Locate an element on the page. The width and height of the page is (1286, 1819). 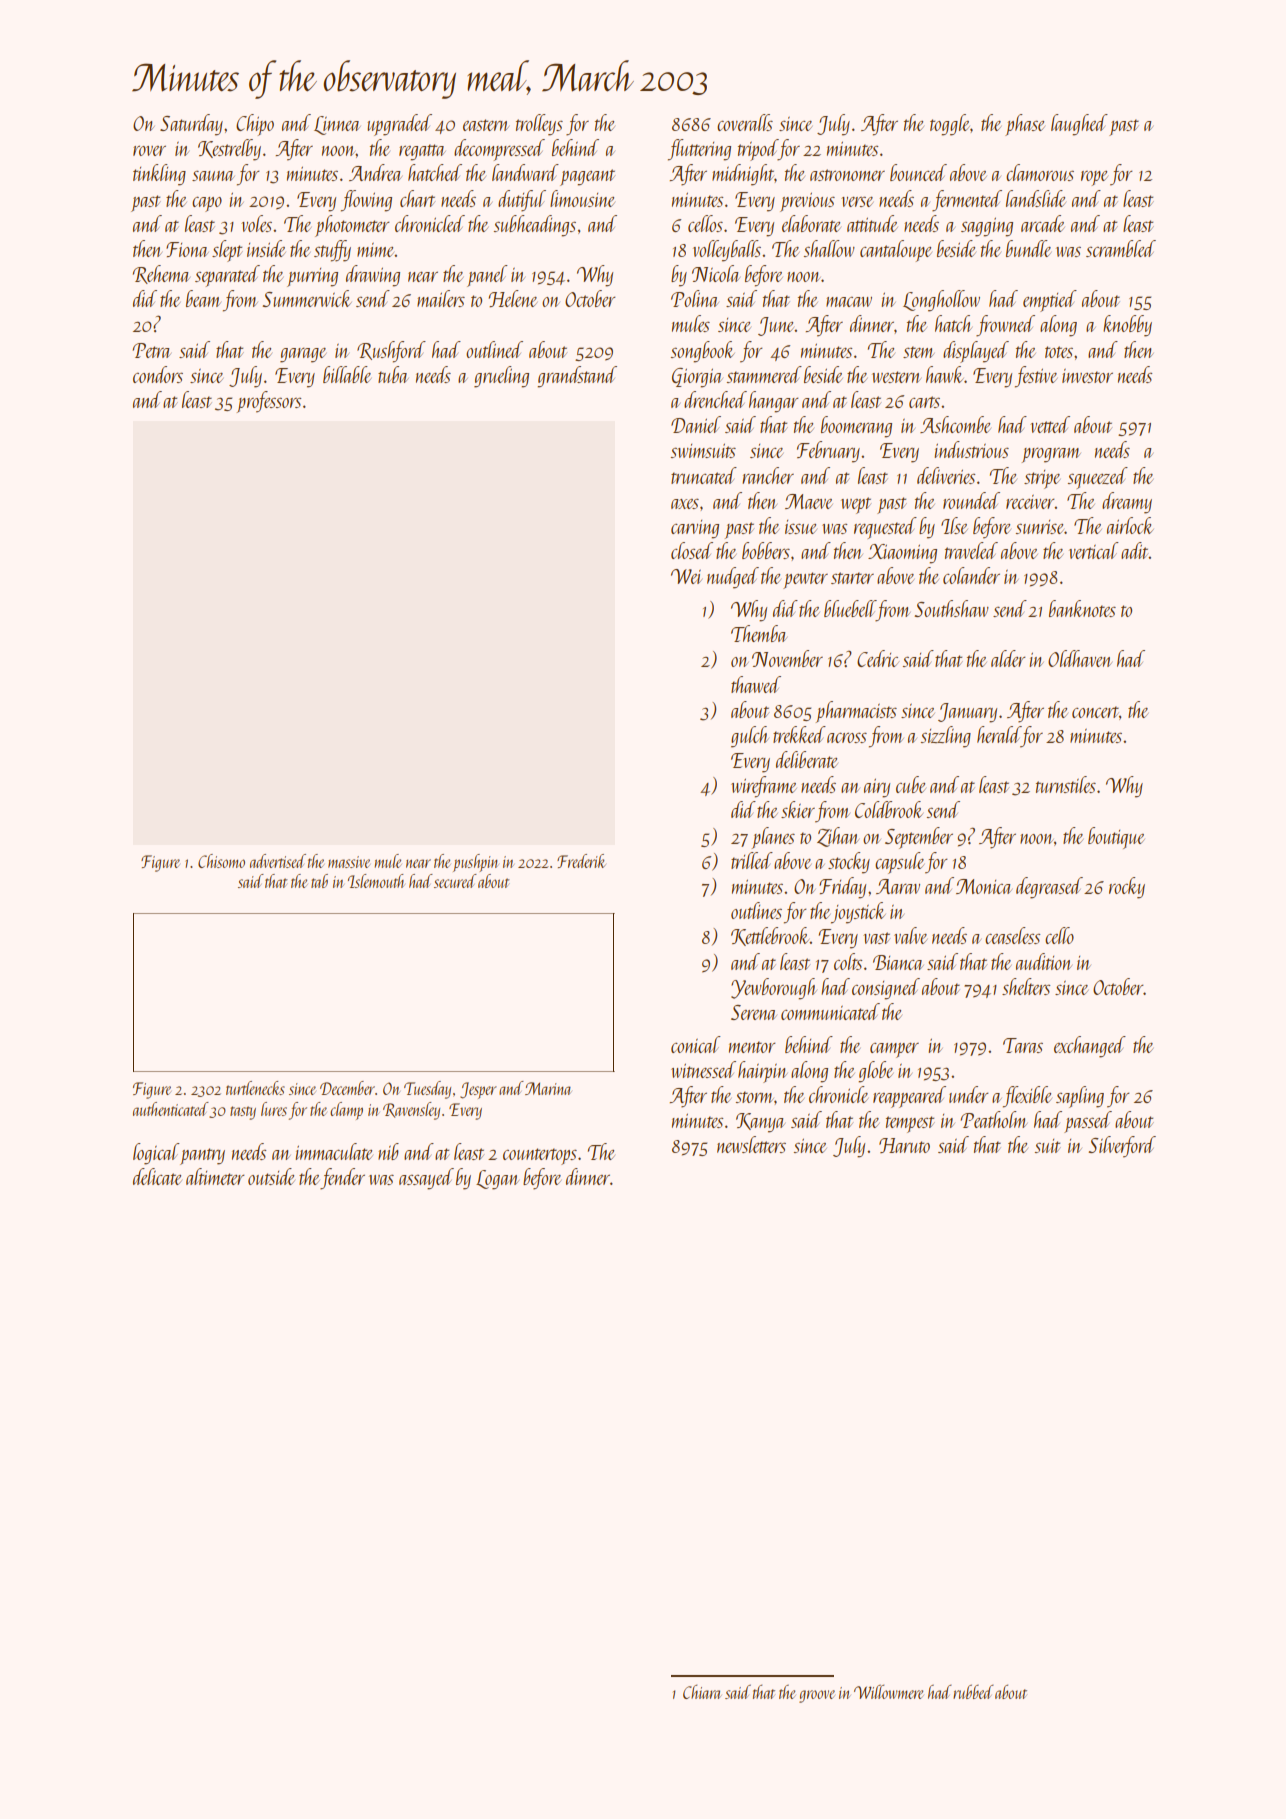
tab is located at coordinates (319, 881).
